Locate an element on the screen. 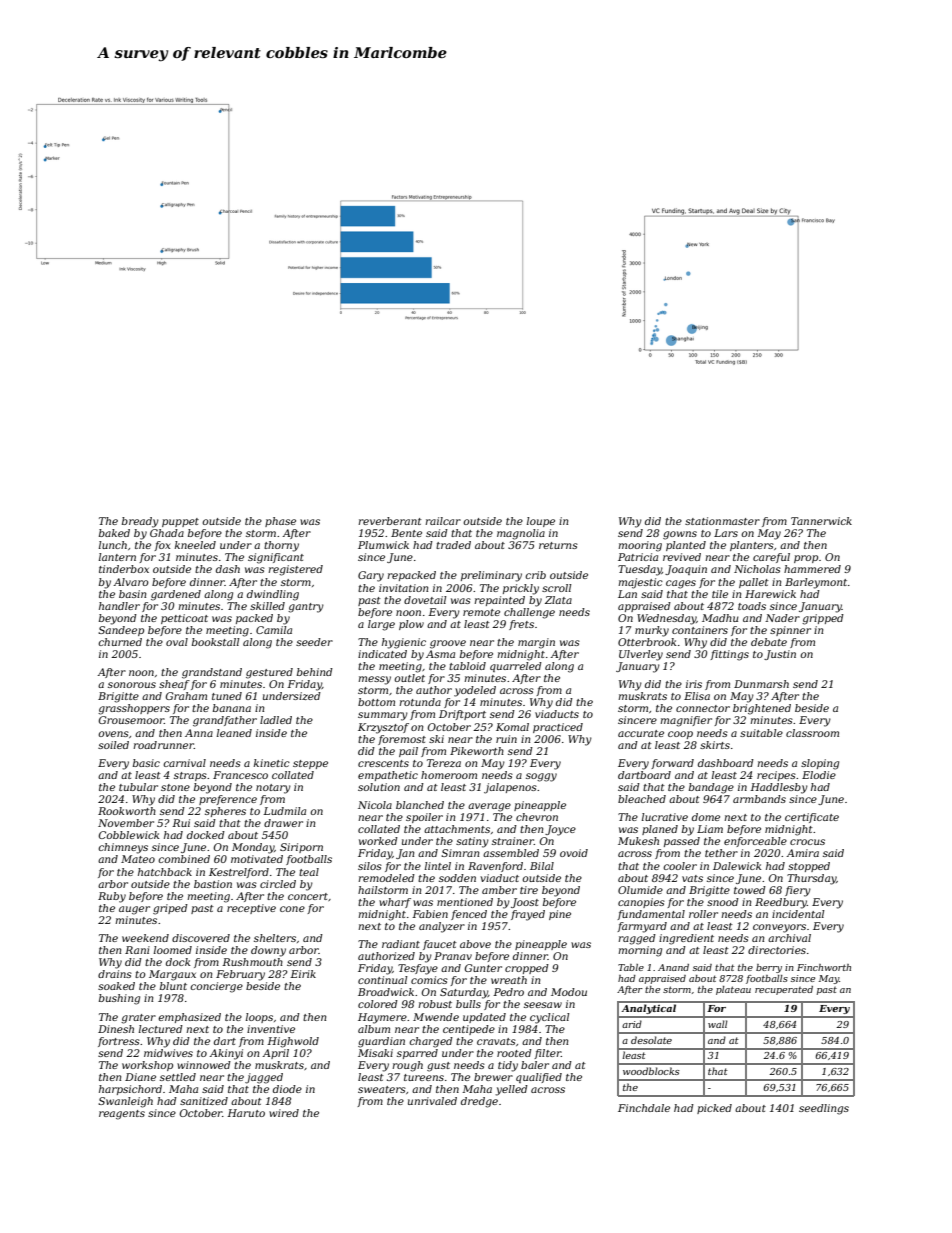 The image size is (952, 1233). phase is located at coordinates (280, 522).
